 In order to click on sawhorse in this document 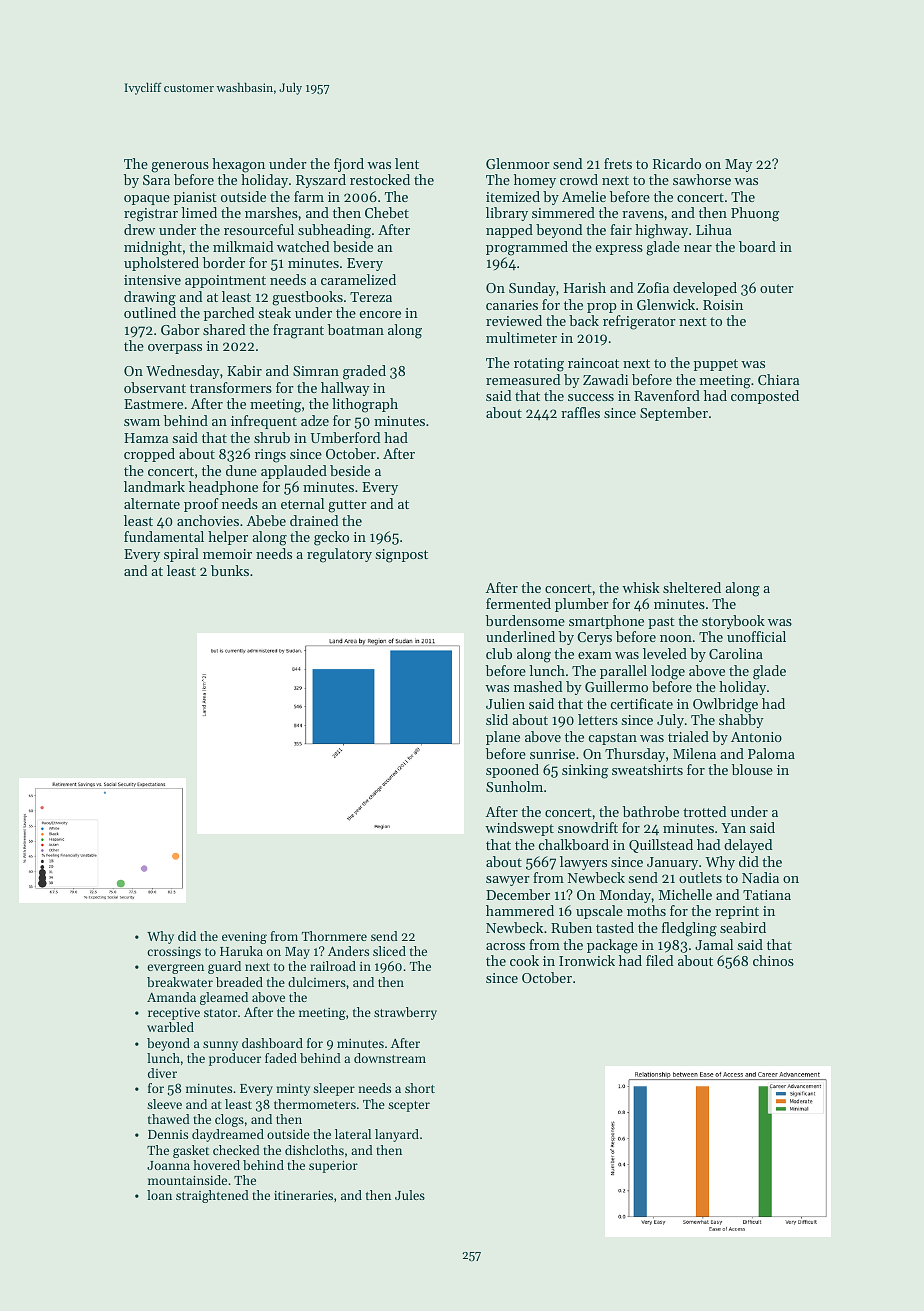, I will do `click(702, 179)`.
